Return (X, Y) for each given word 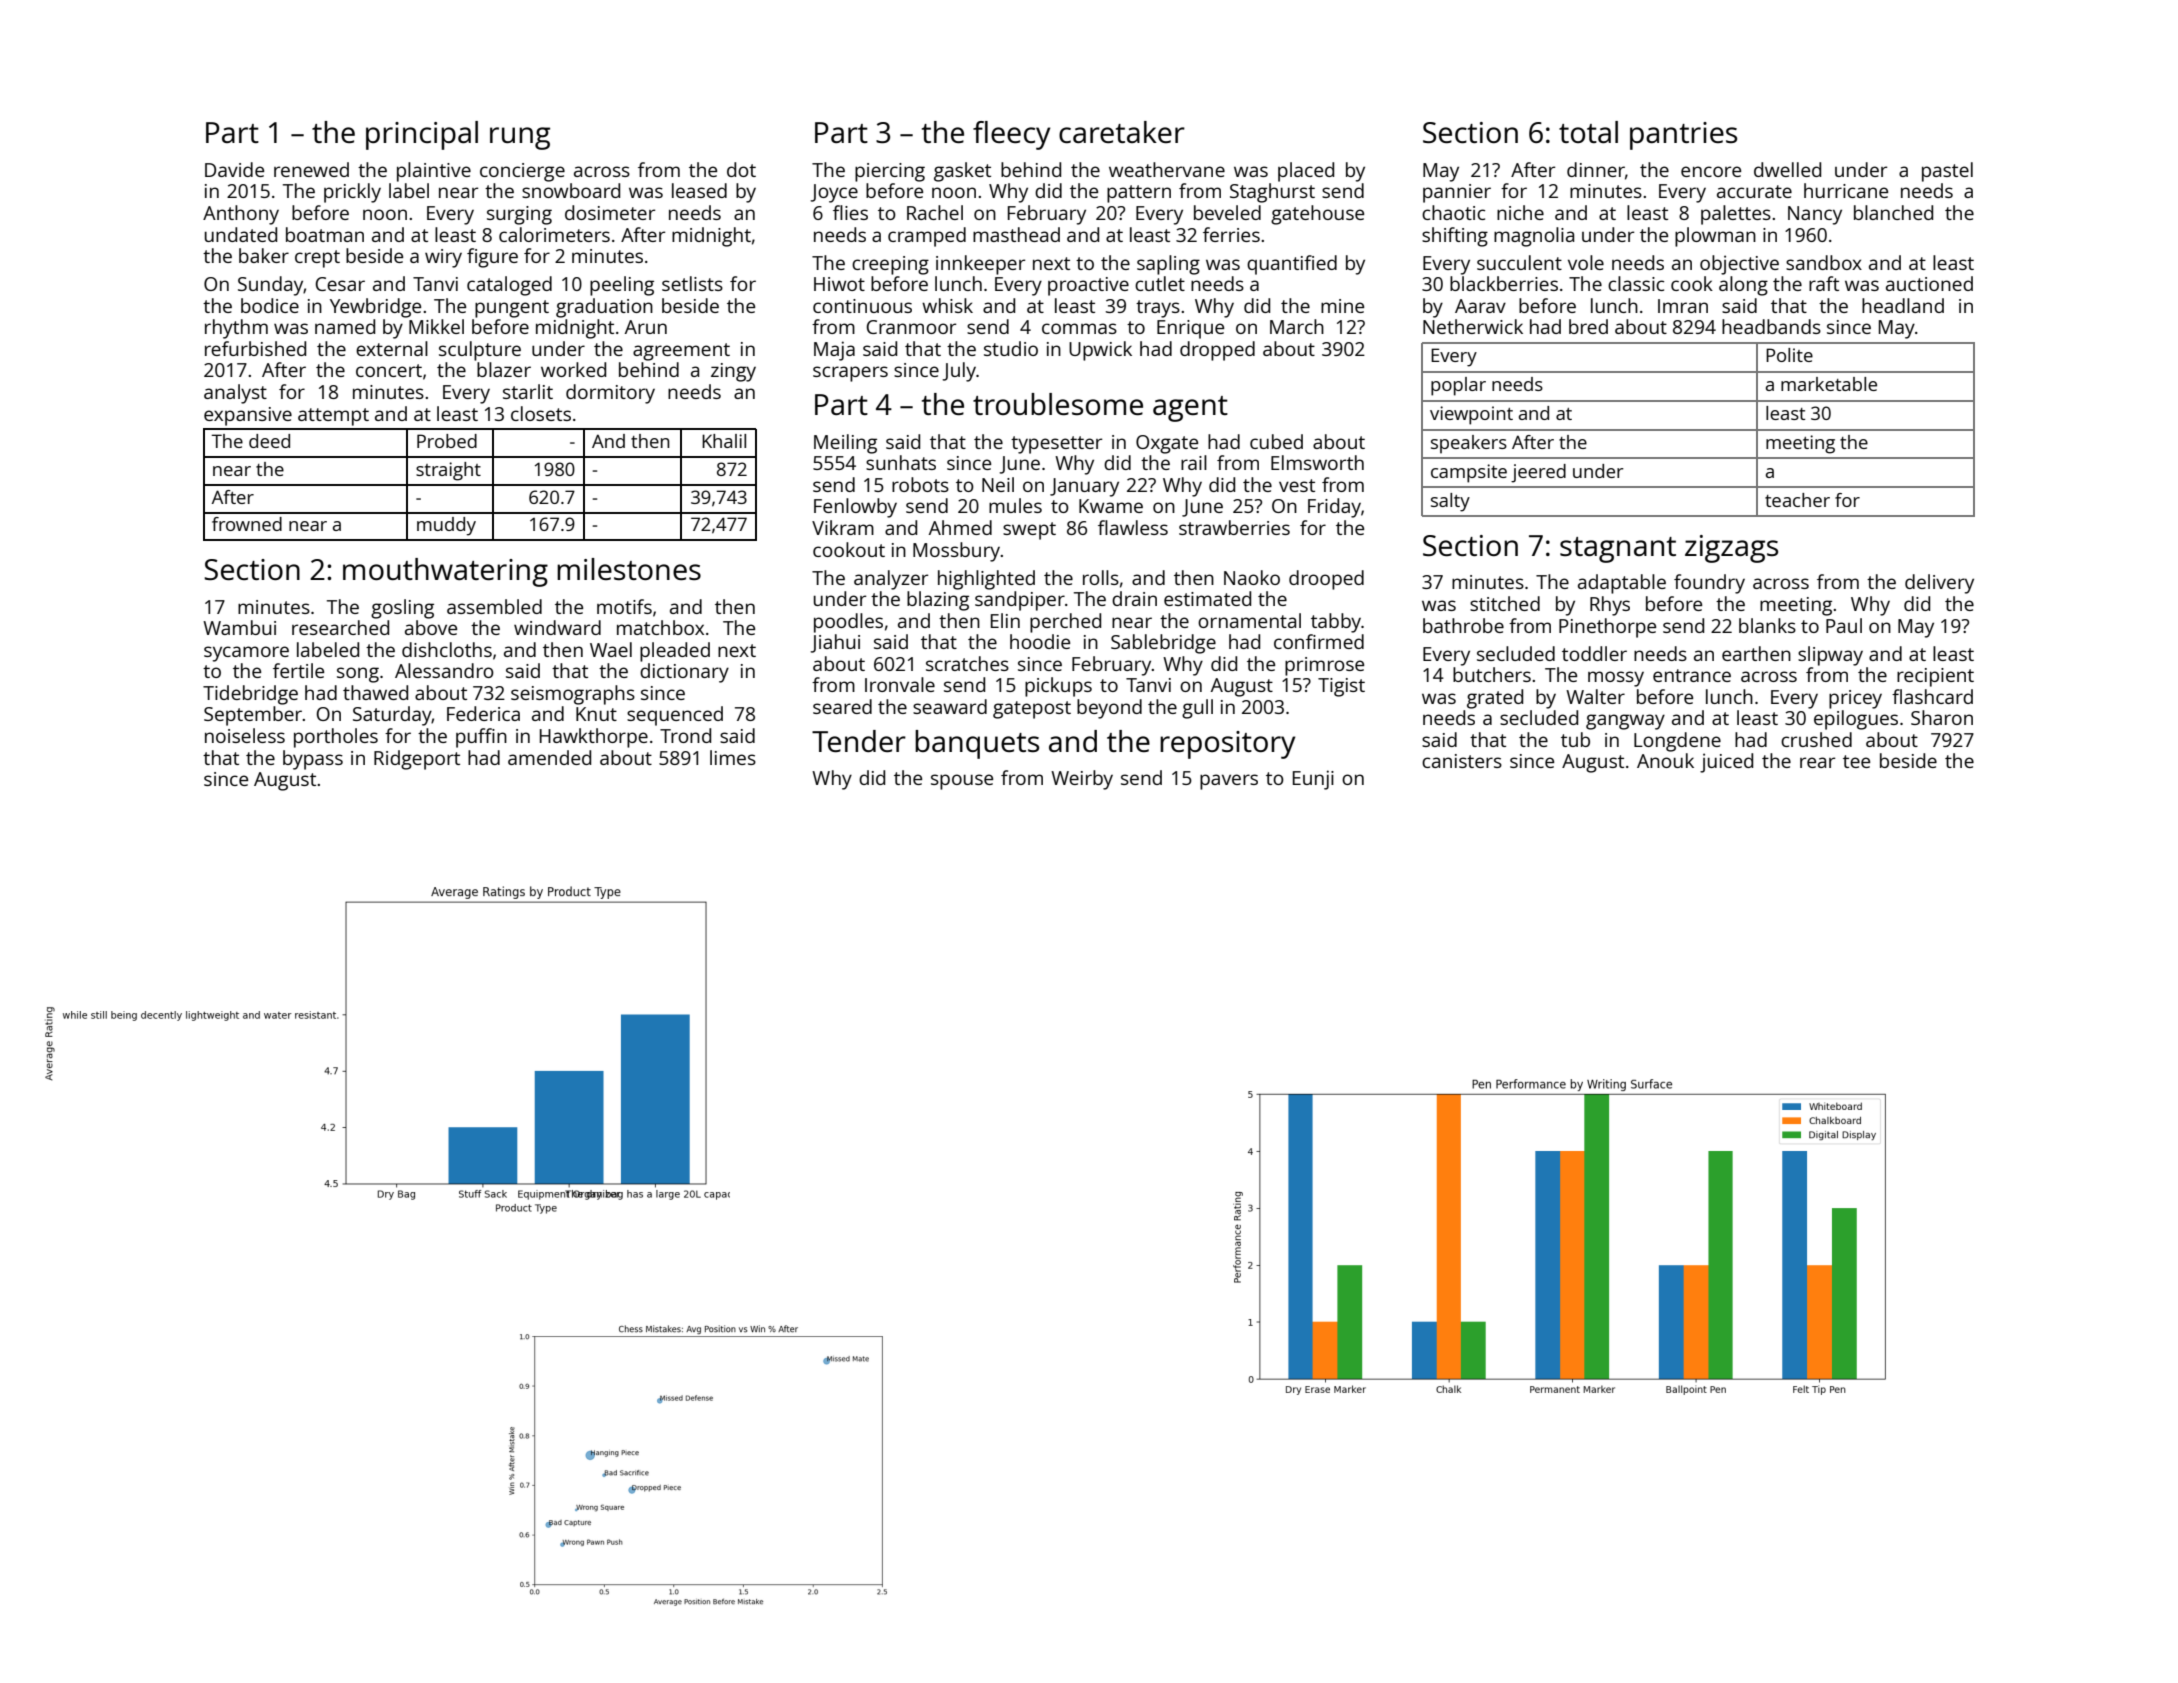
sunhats (901, 462)
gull (1197, 709)
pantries (1683, 136)
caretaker (1122, 132)
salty (1450, 502)
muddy (446, 526)
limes (733, 757)
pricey (1855, 699)
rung (520, 138)
